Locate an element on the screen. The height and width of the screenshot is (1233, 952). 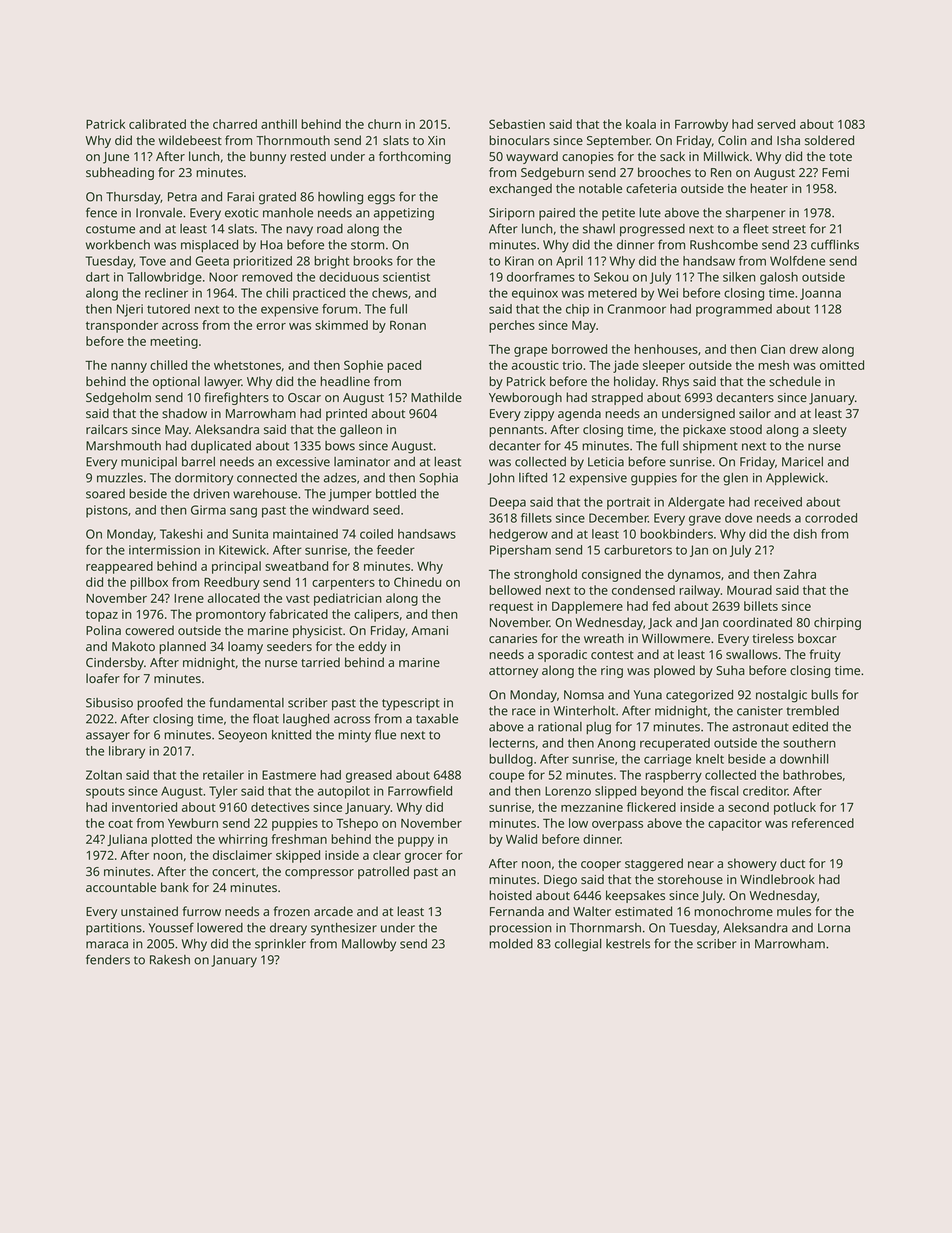
kestrels is located at coordinates (628, 944).
